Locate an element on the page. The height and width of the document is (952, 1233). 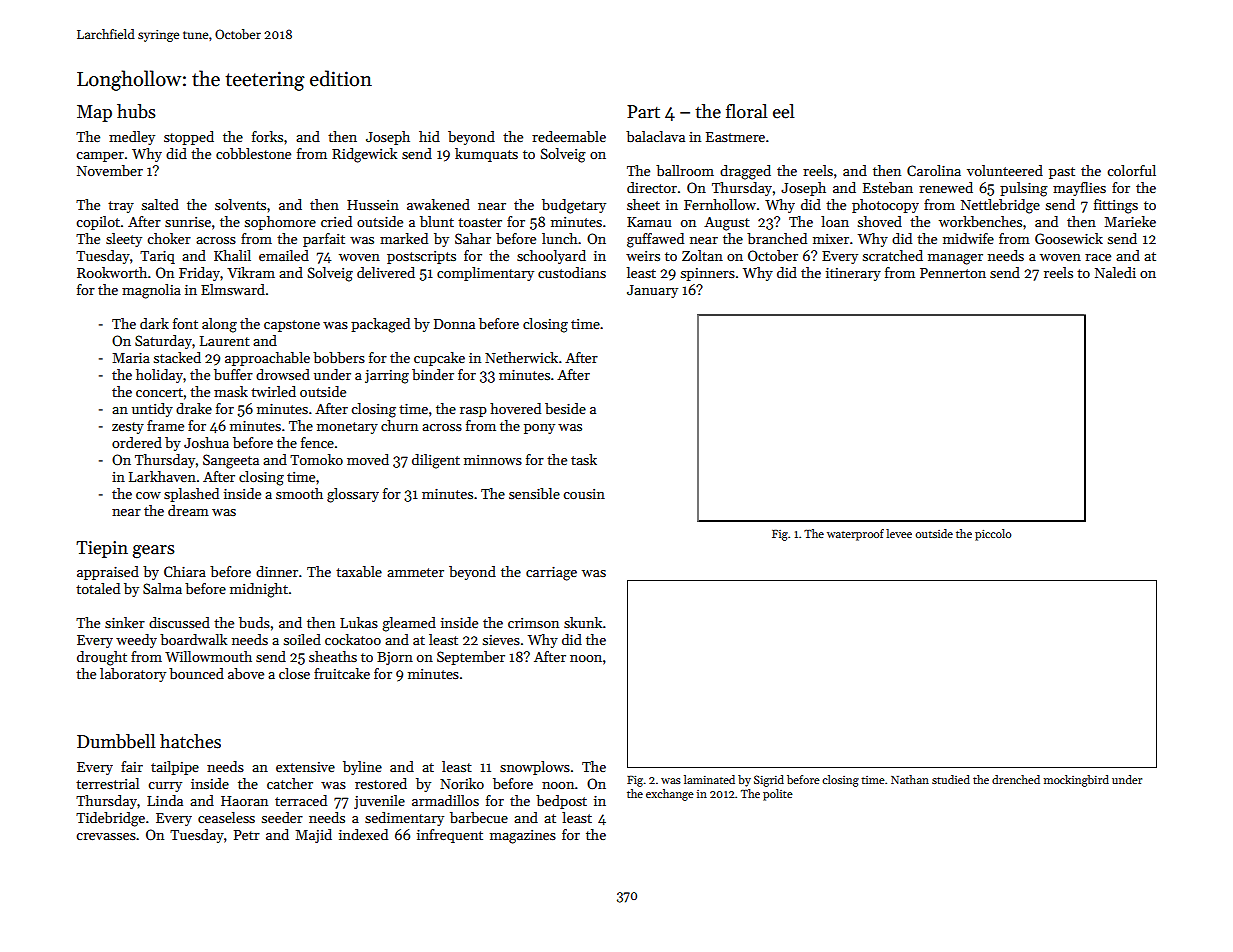
lunch is located at coordinates (560, 238).
